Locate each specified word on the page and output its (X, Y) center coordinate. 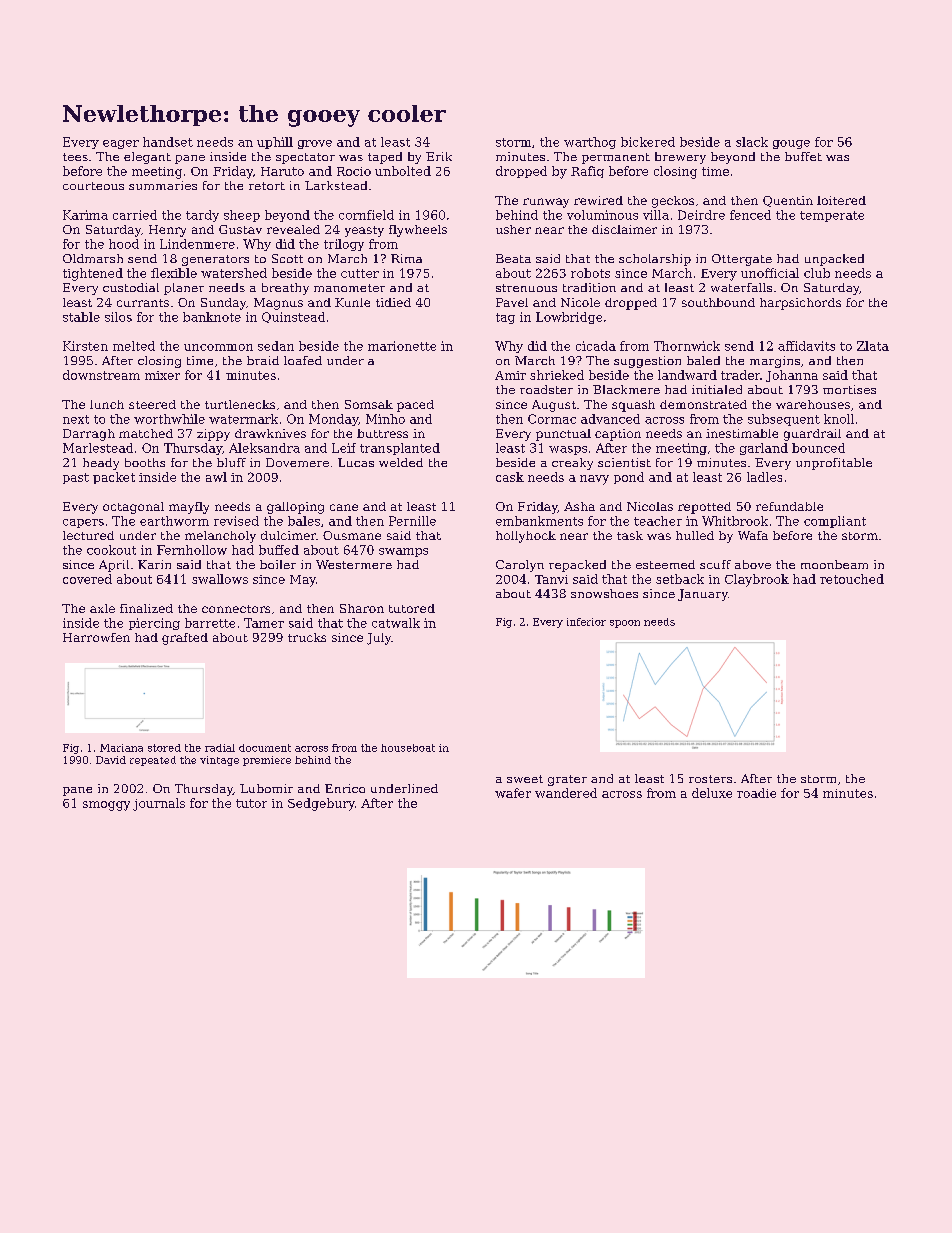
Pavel (512, 302)
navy (594, 480)
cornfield (366, 215)
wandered (566, 793)
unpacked (834, 260)
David (111, 760)
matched (146, 433)
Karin (154, 564)
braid (263, 360)
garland (764, 449)
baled (703, 360)
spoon (625, 624)
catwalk (396, 623)
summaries (163, 185)
